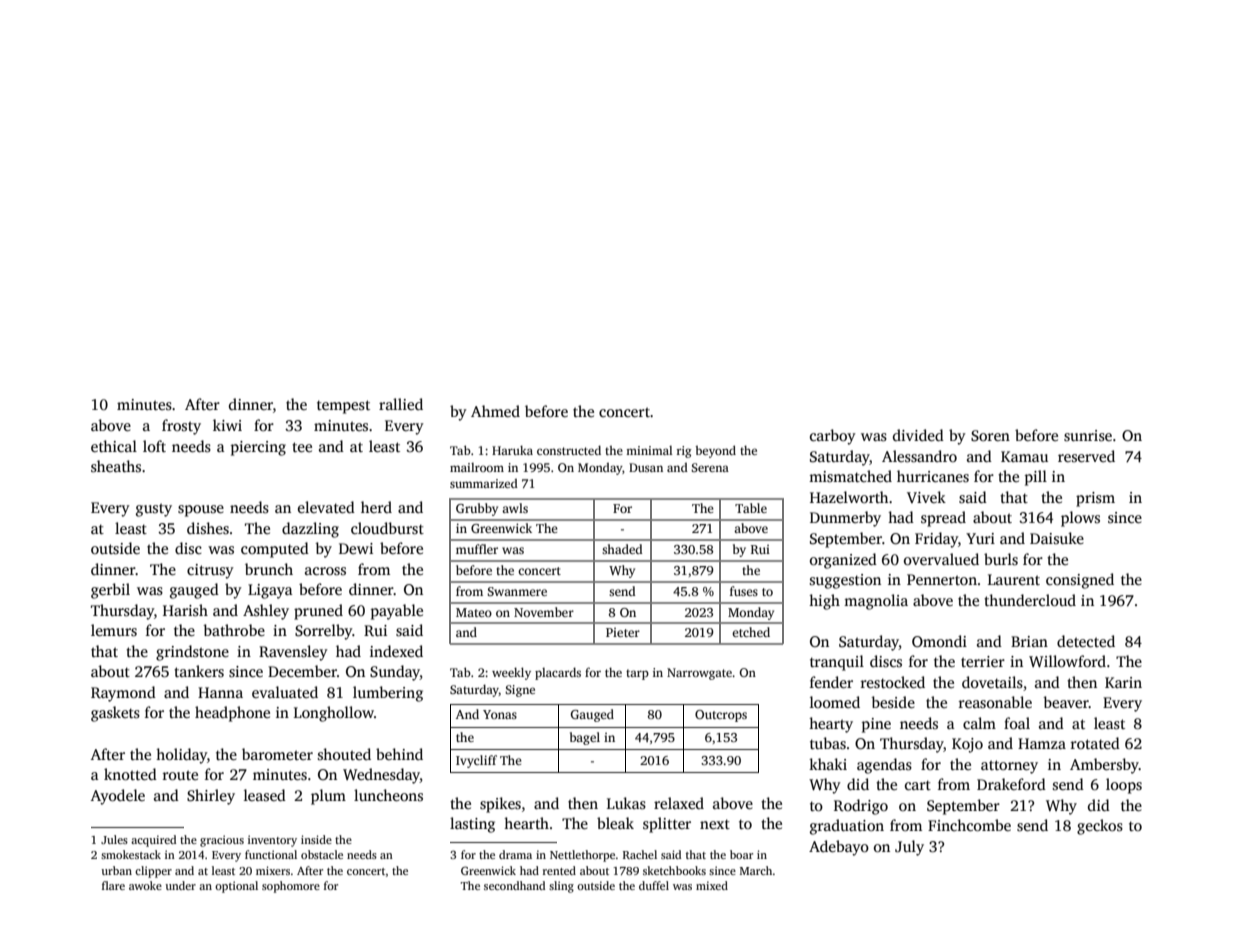  I want to click on tranquil, so click(837, 663).
